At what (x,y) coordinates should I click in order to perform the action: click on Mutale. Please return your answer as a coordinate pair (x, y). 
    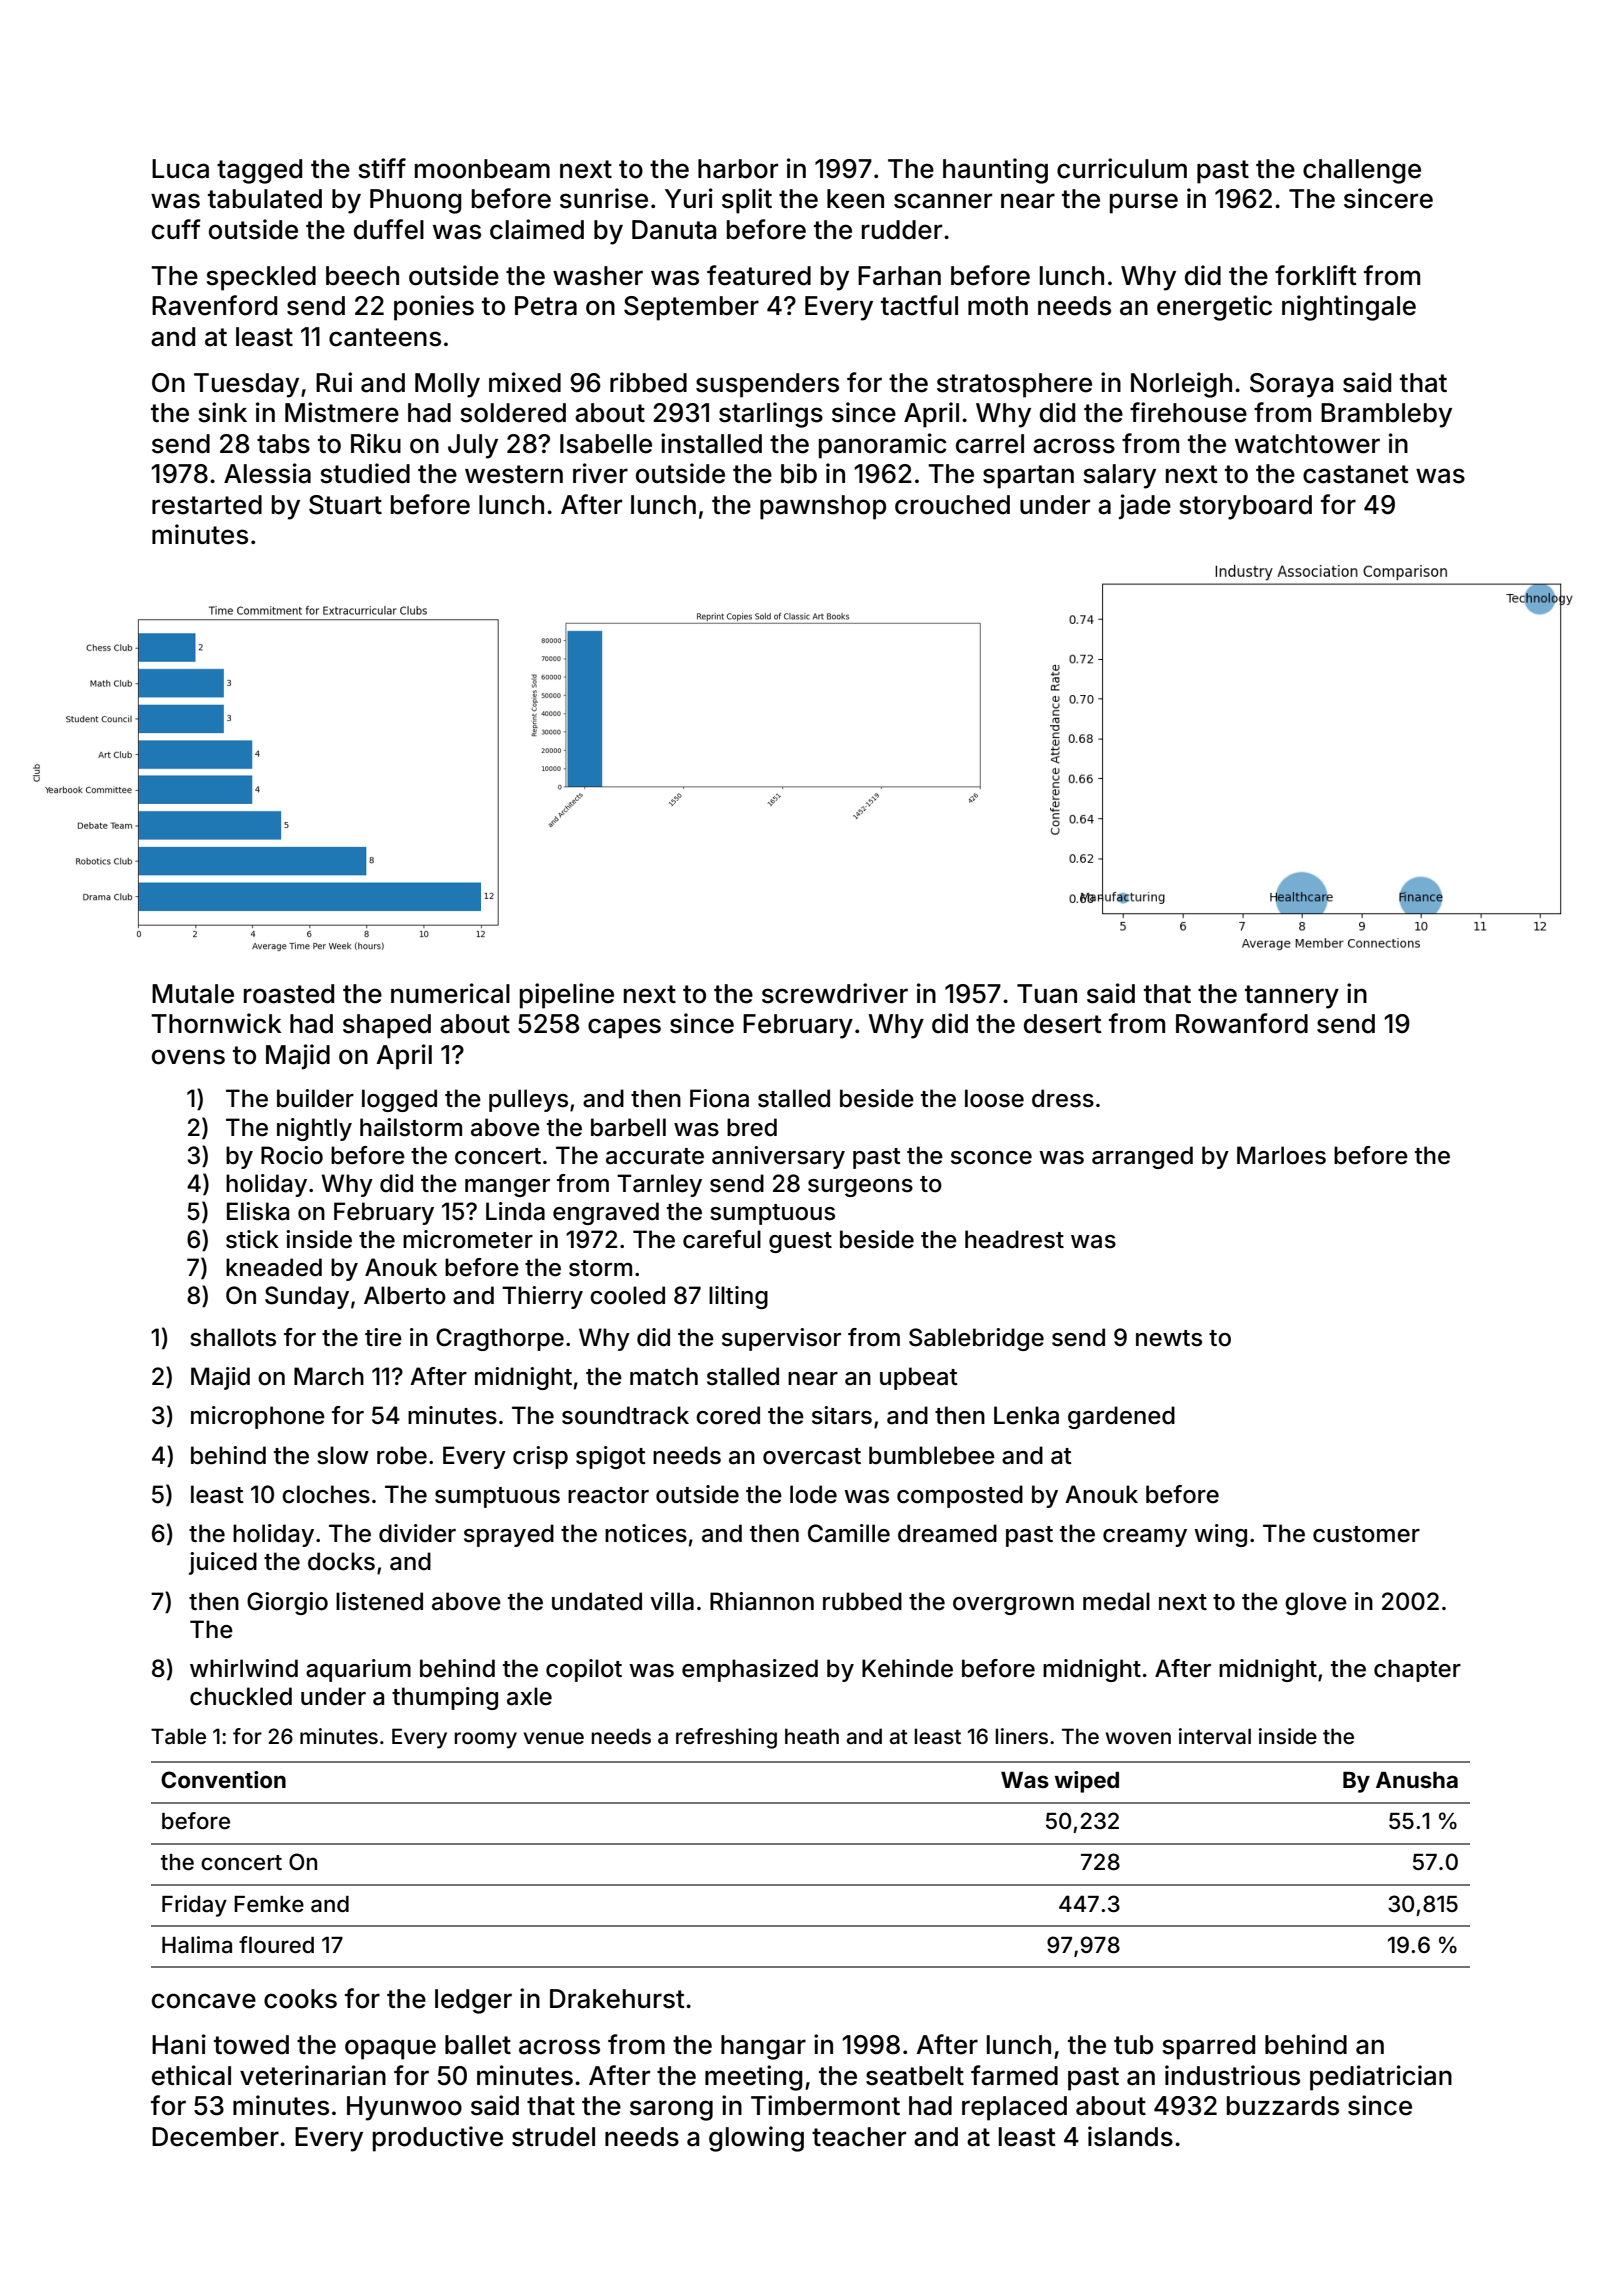
    Looking at the image, I should click on (193, 994).
